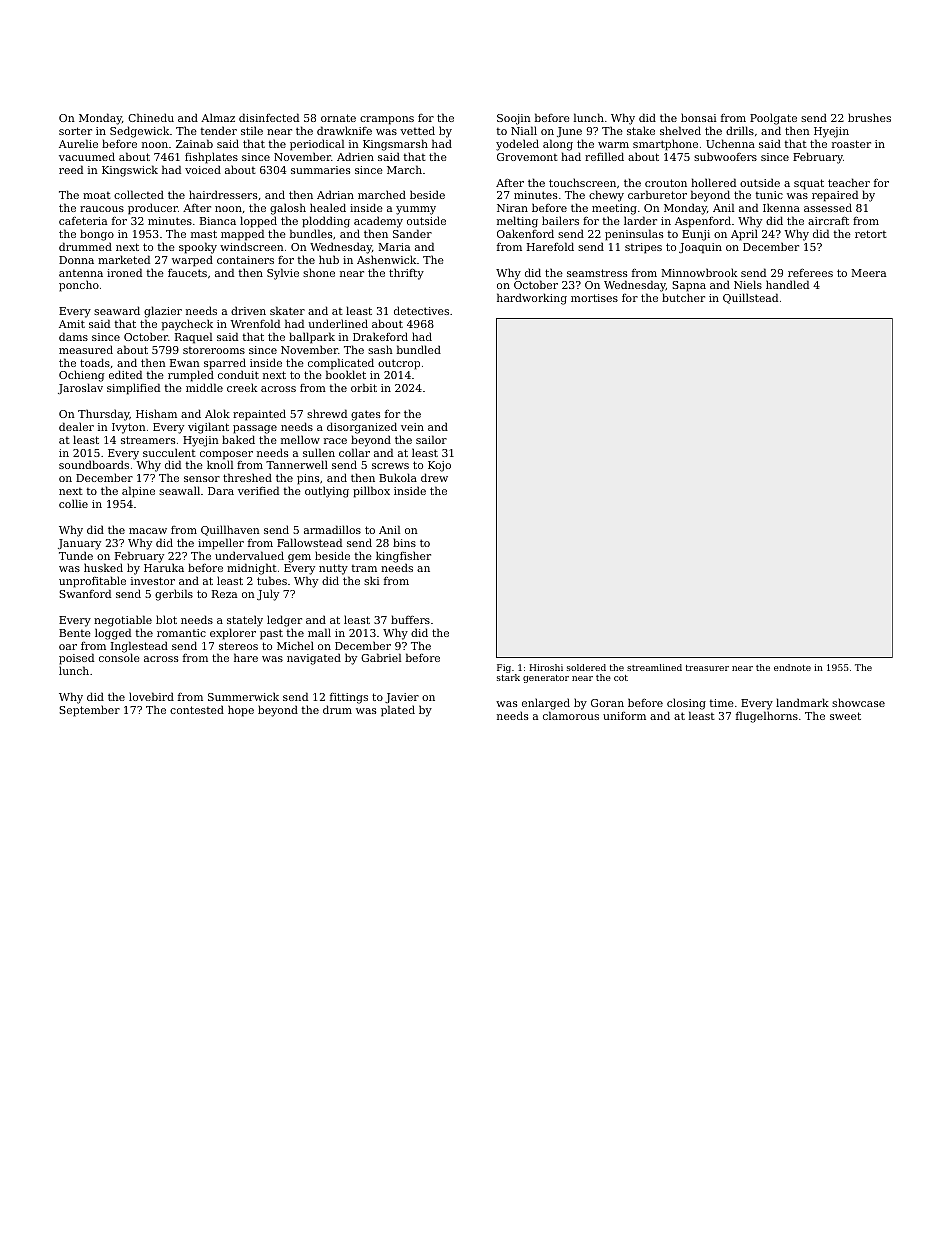 This screenshot has width=952, height=1233. I want to click on soundboards, so click(94, 464).
